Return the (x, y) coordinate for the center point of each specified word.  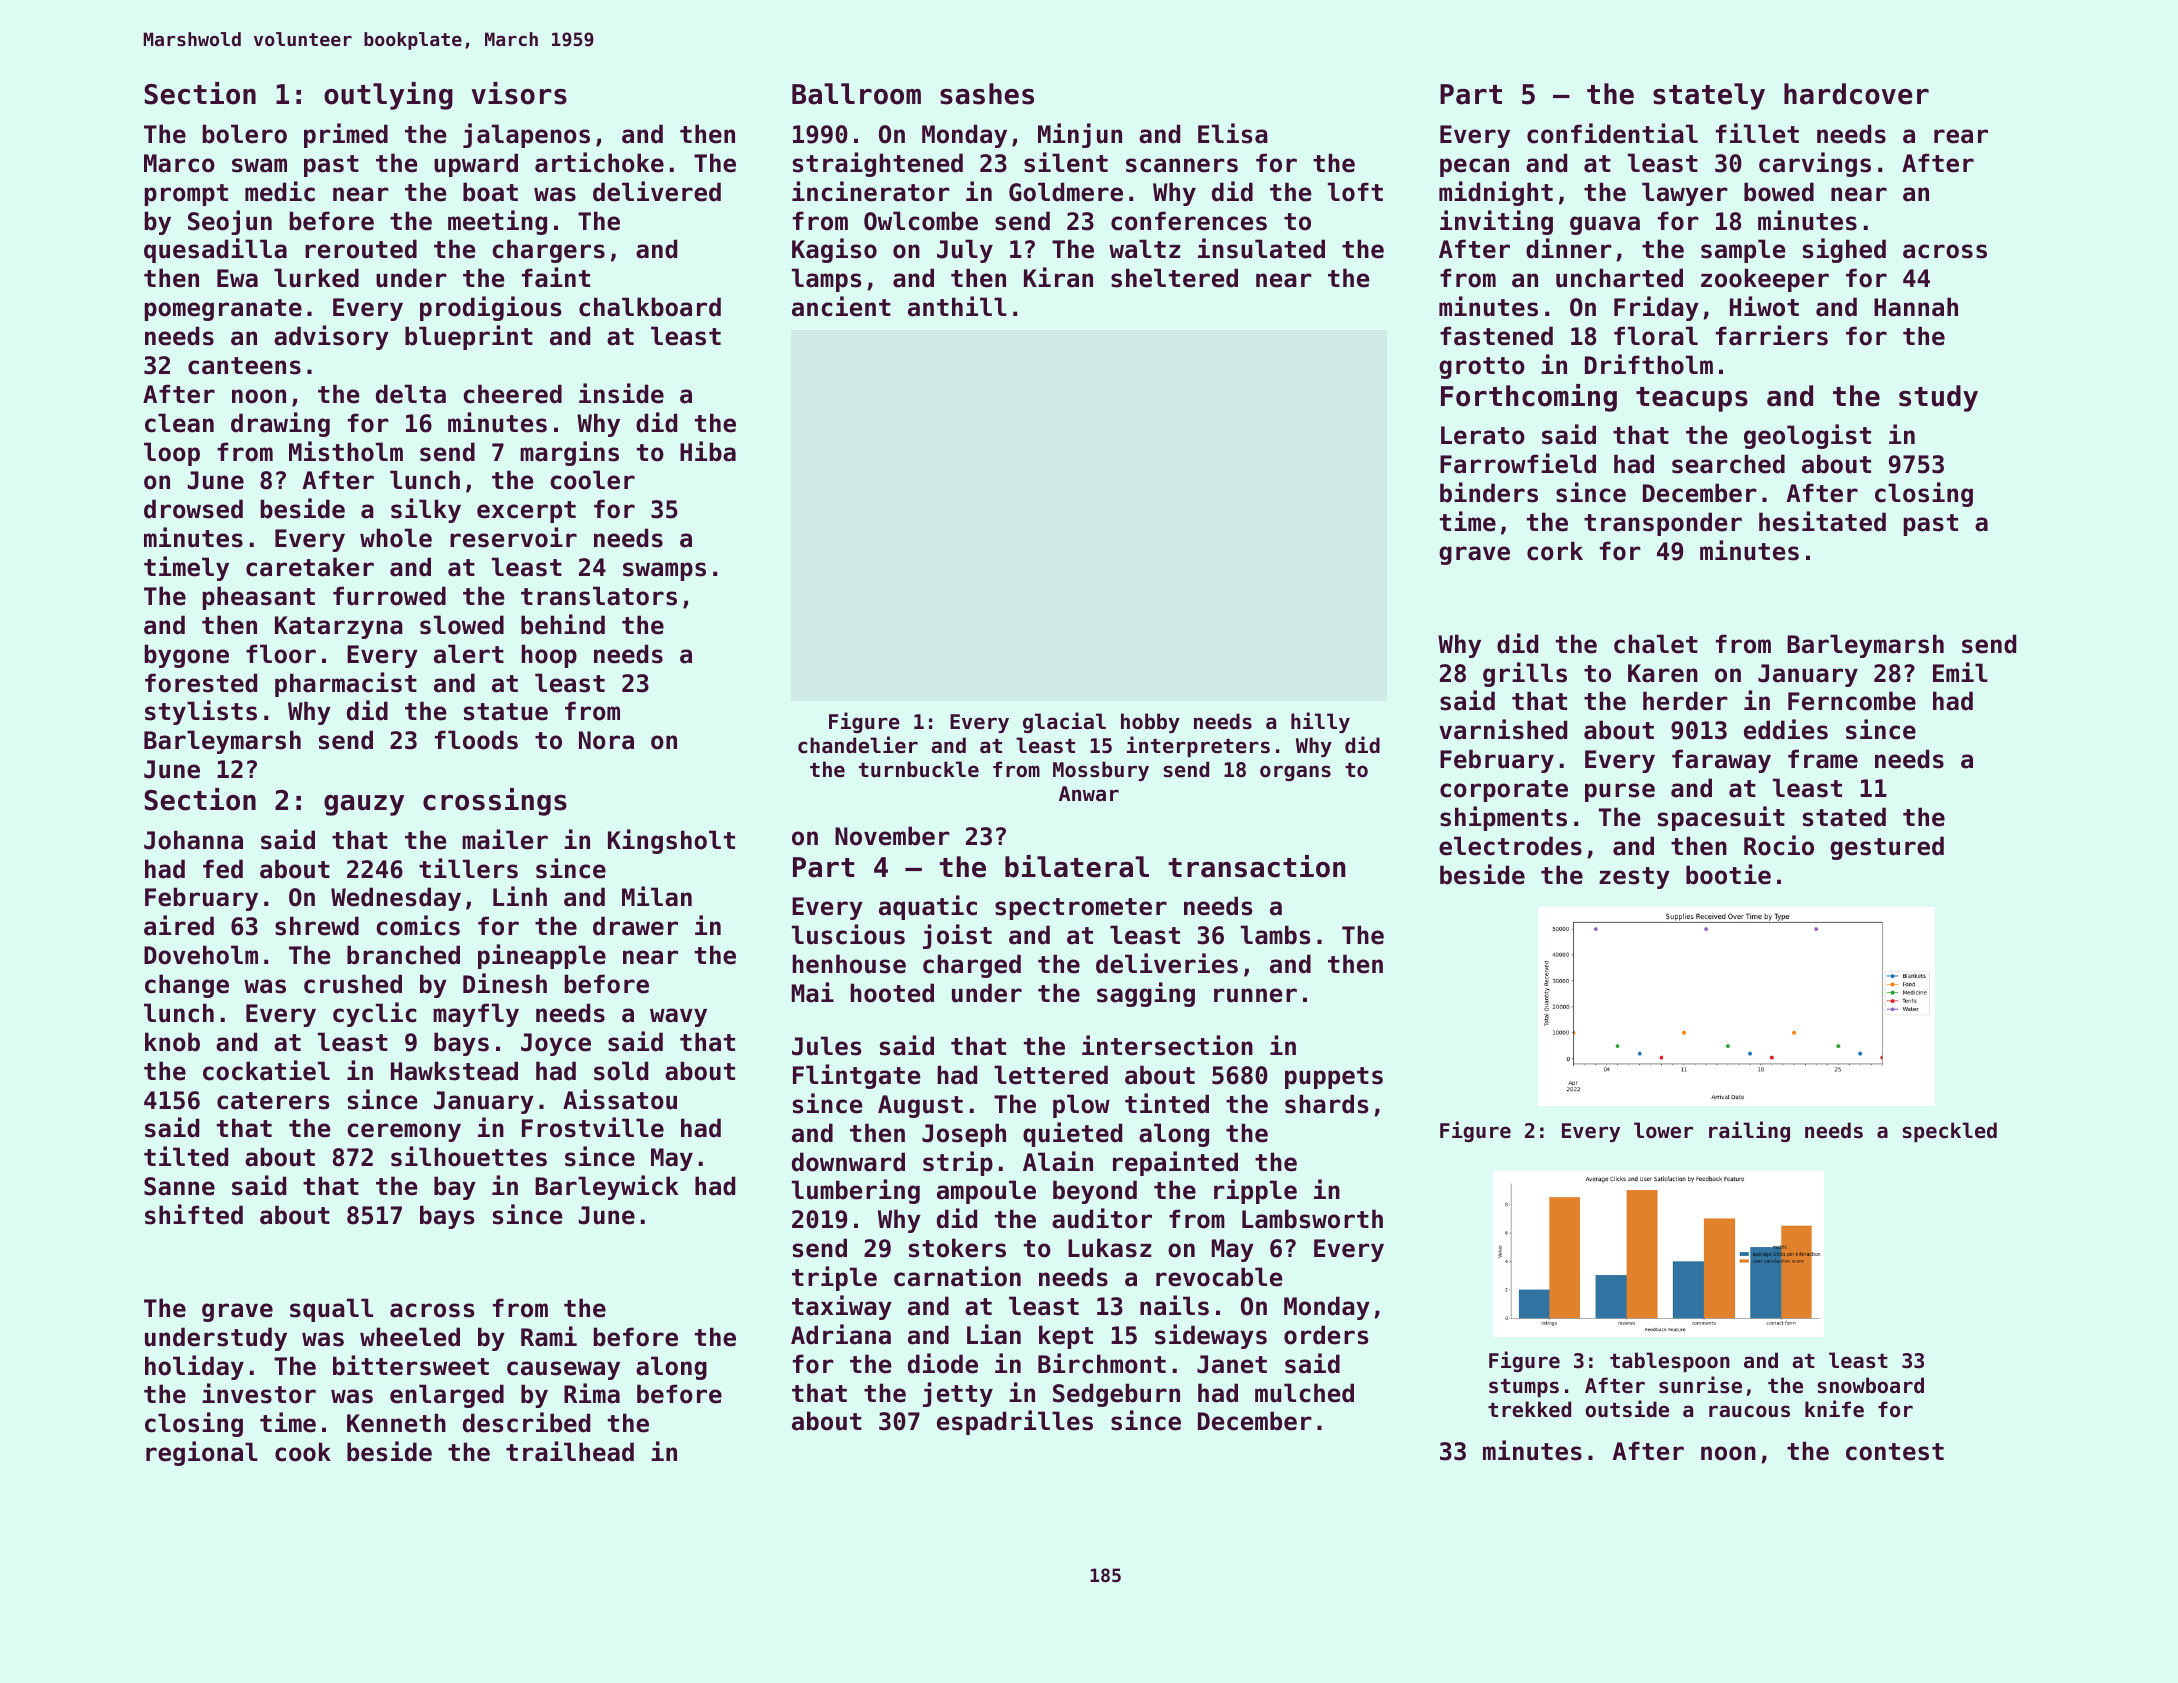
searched (1728, 464)
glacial (1064, 722)
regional (202, 1453)
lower (1663, 1130)
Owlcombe (921, 221)
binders (1489, 492)
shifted (194, 1214)
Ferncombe (1852, 701)
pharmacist (346, 684)
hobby (1150, 723)
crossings (495, 802)
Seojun (230, 222)
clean (179, 423)
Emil (1960, 672)
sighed (1844, 250)
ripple (1255, 1191)
